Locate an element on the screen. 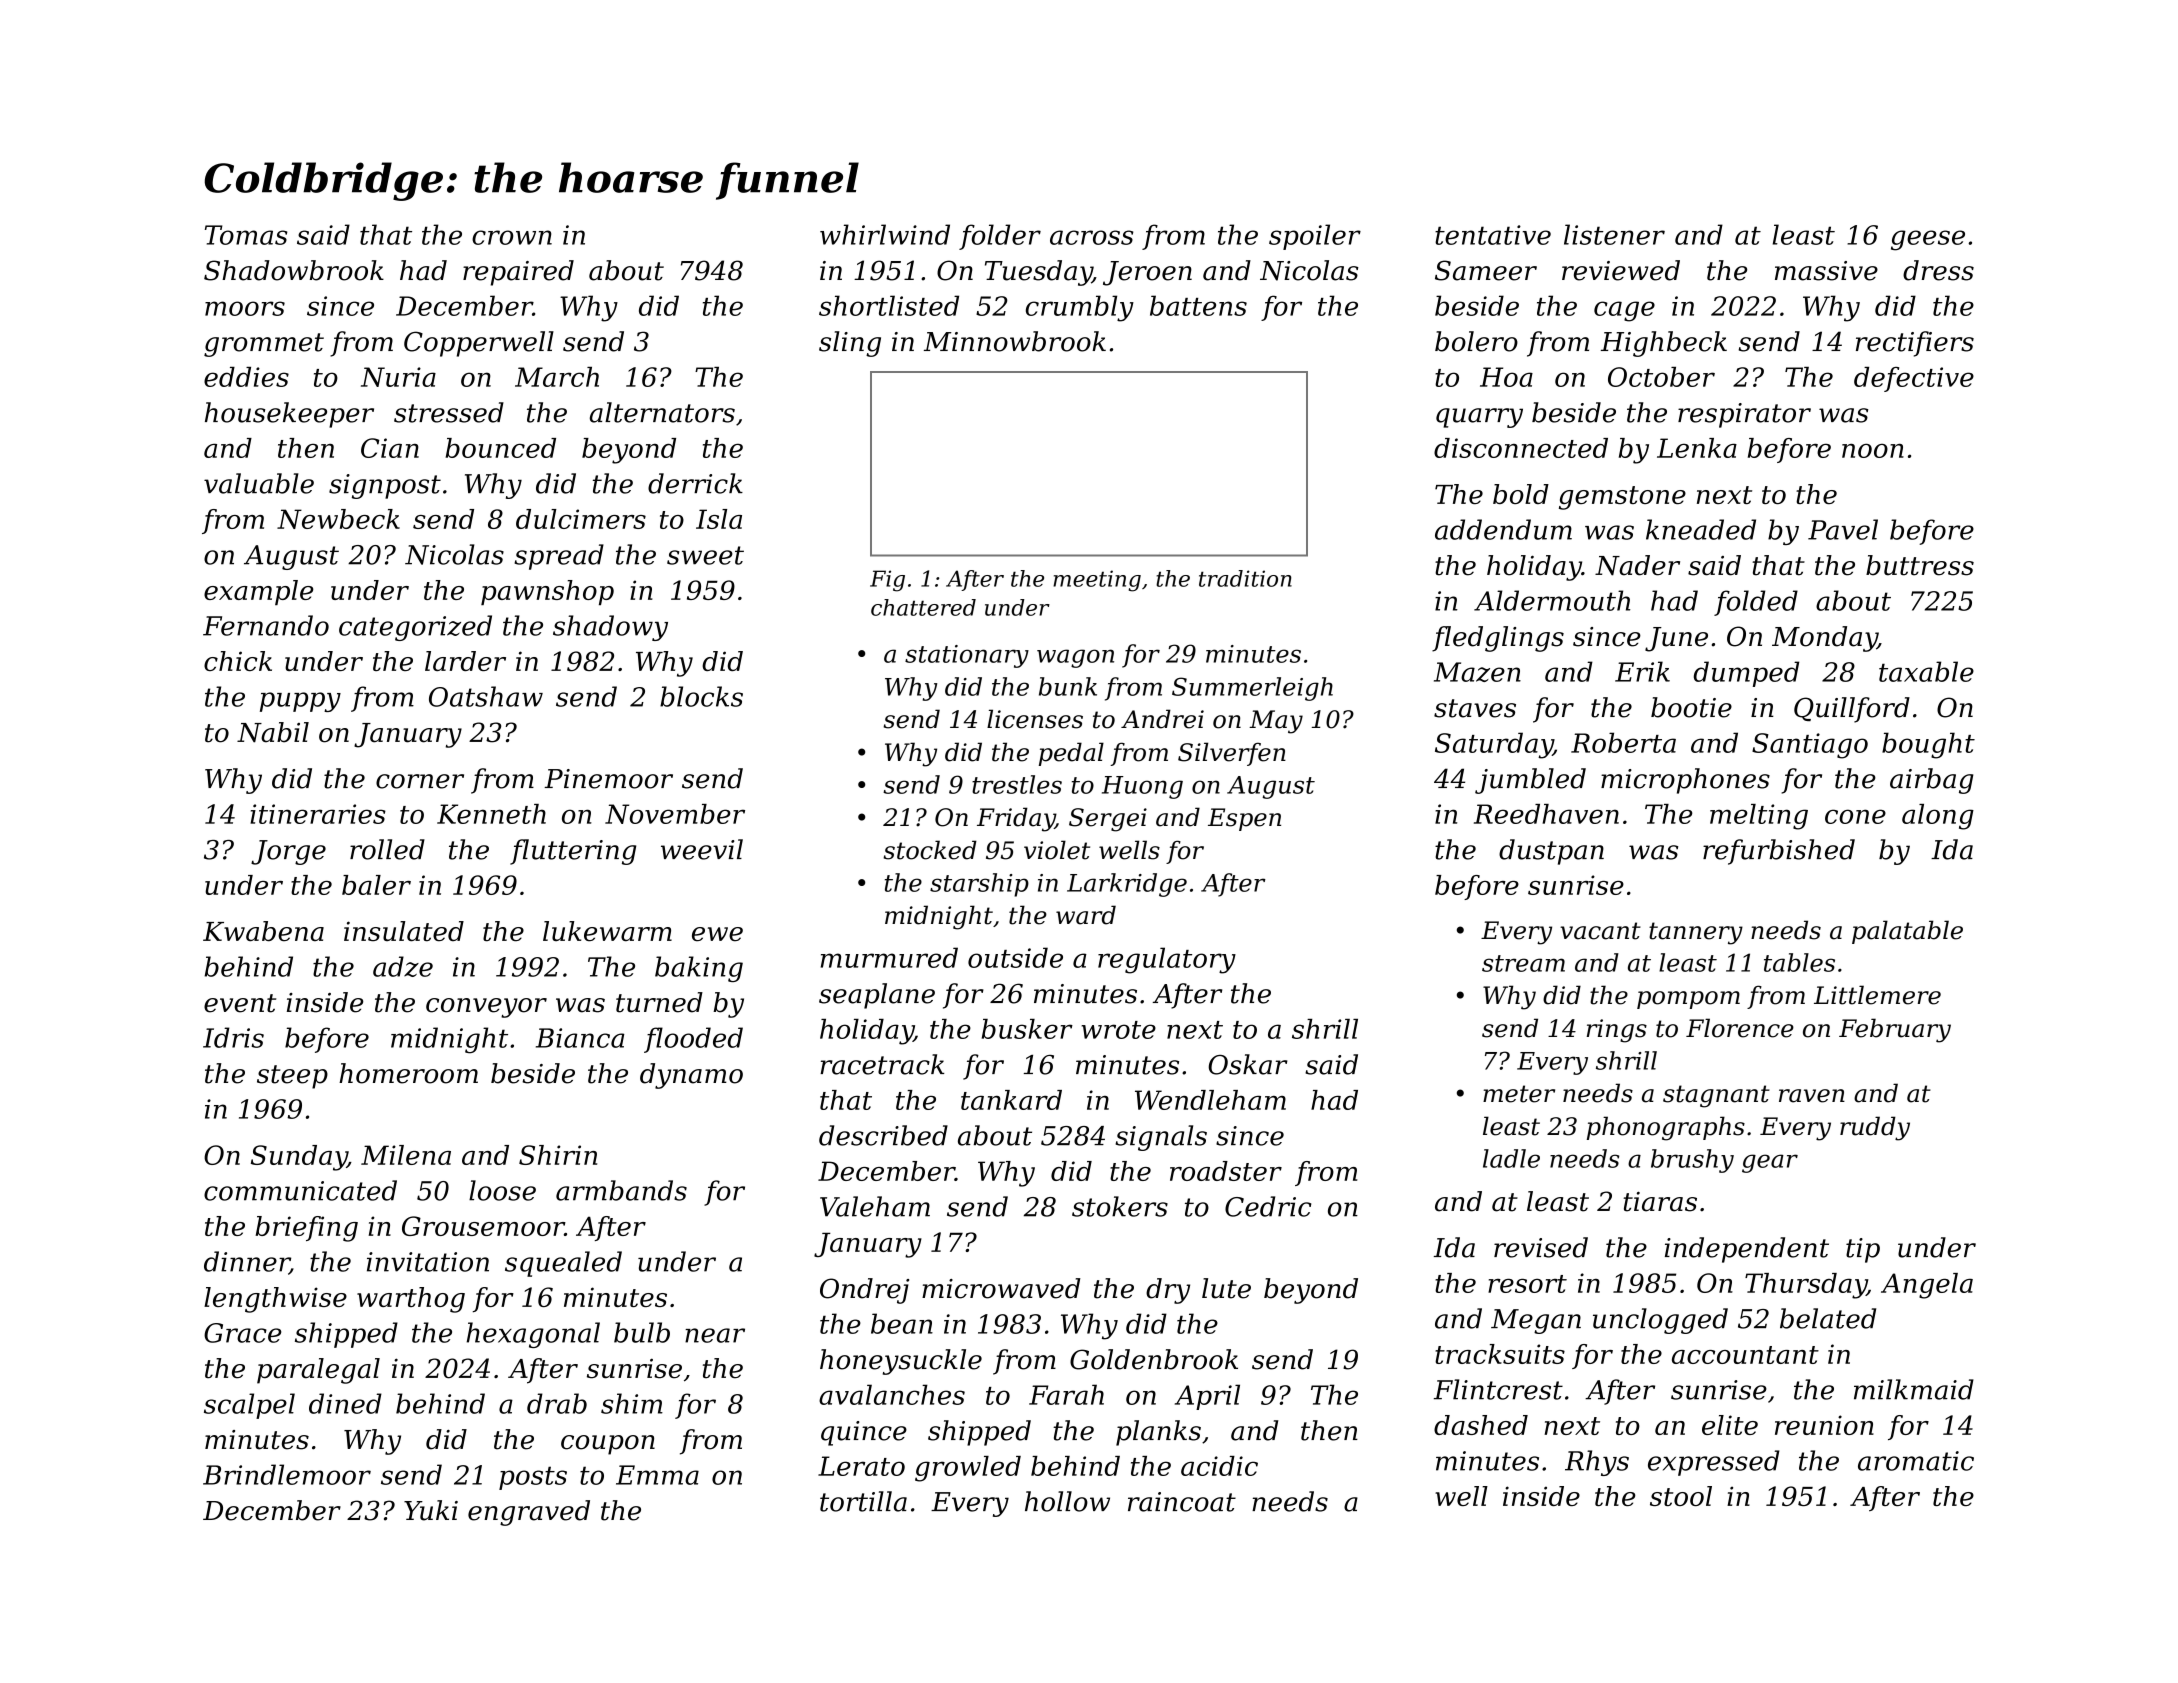 This screenshot has height=1683, width=2178. crown is located at coordinates (512, 237).
